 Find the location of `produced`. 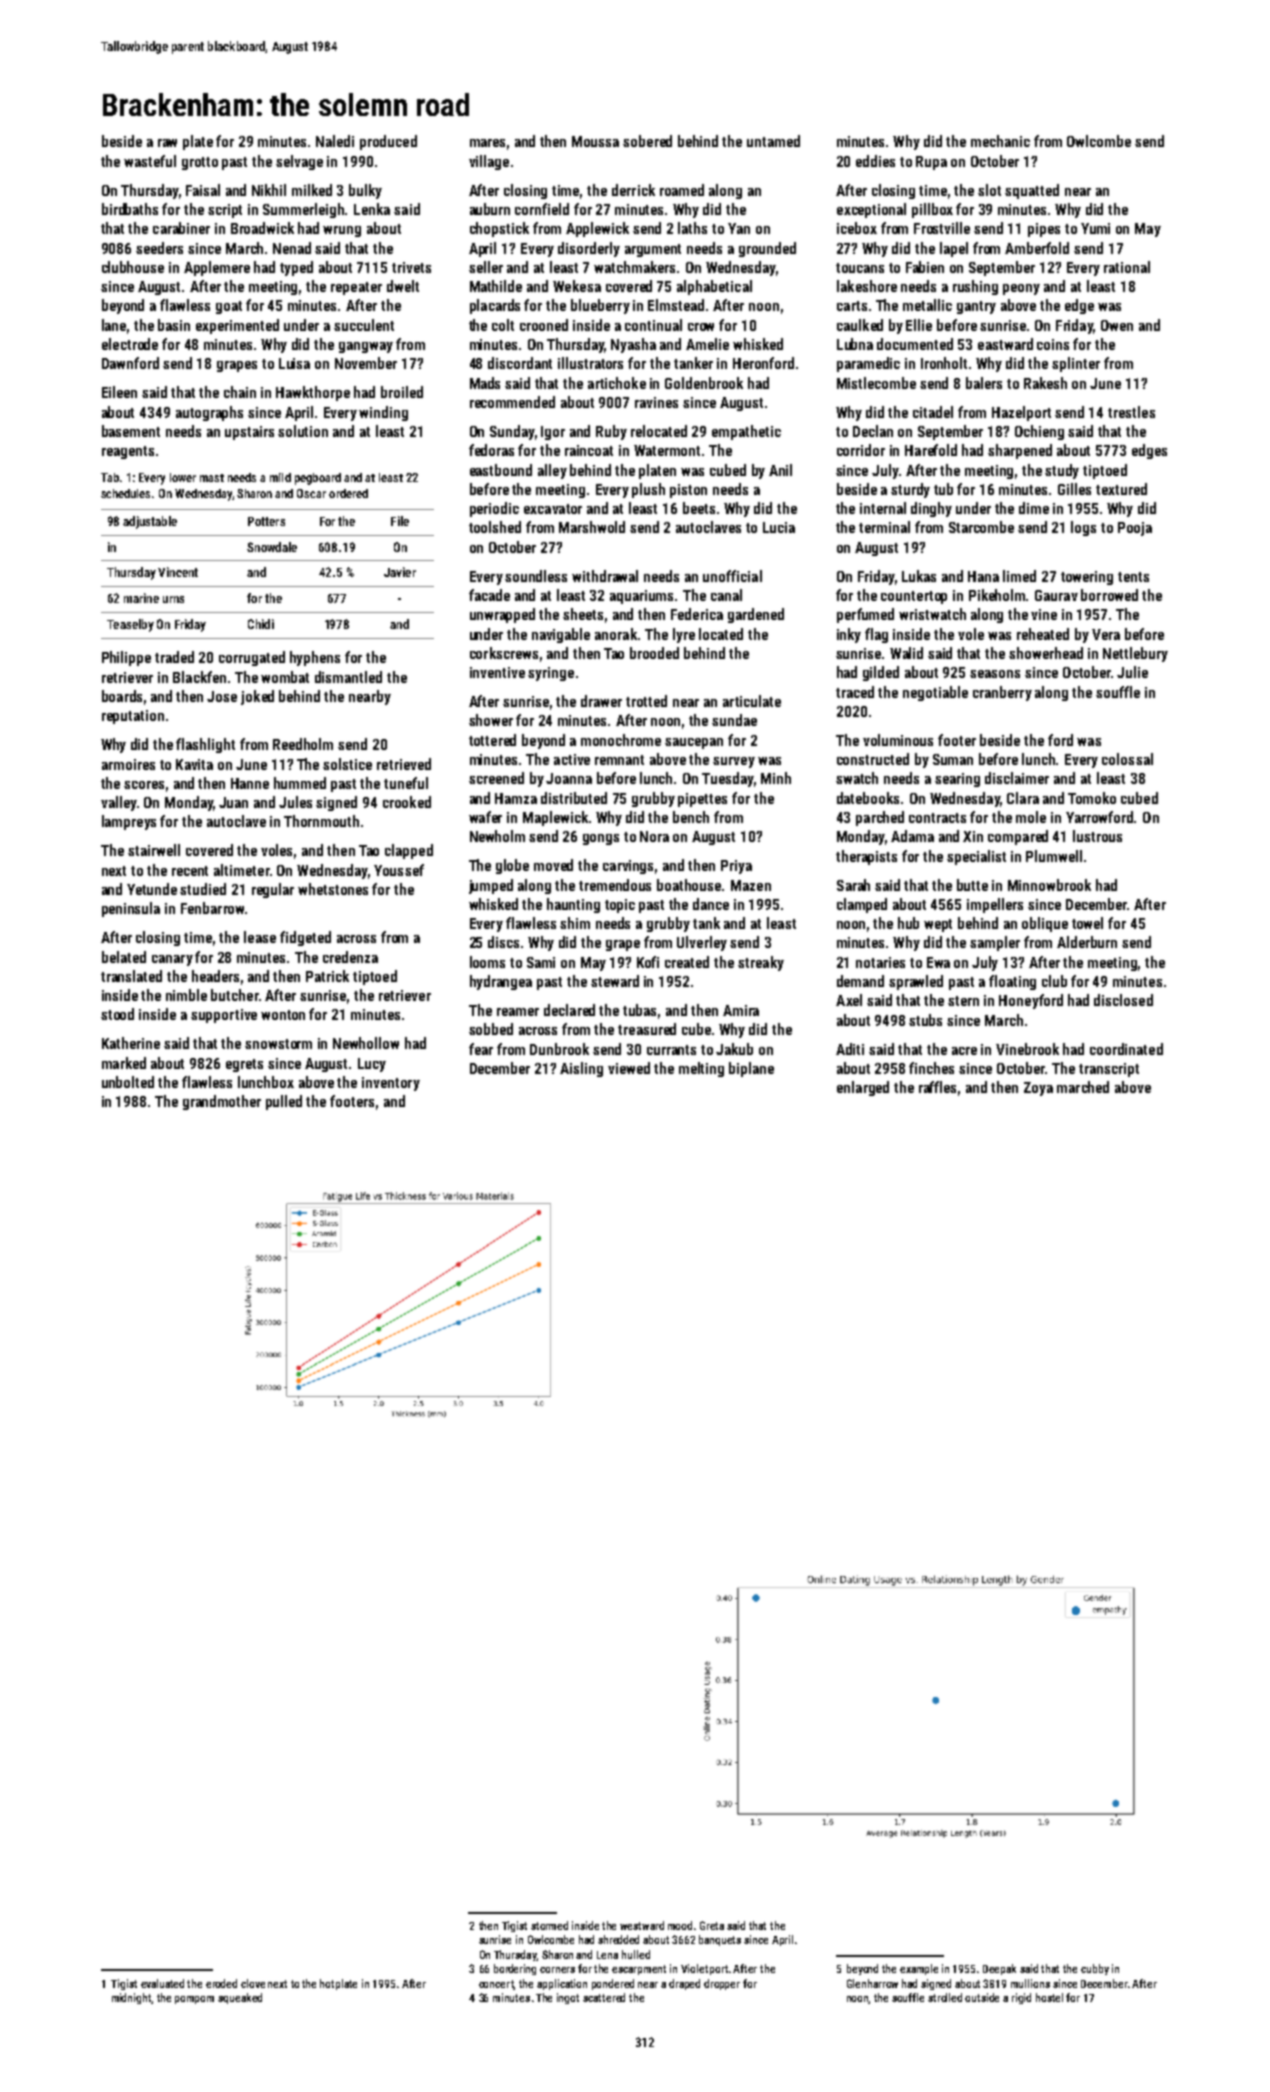

produced is located at coordinates (388, 142).
